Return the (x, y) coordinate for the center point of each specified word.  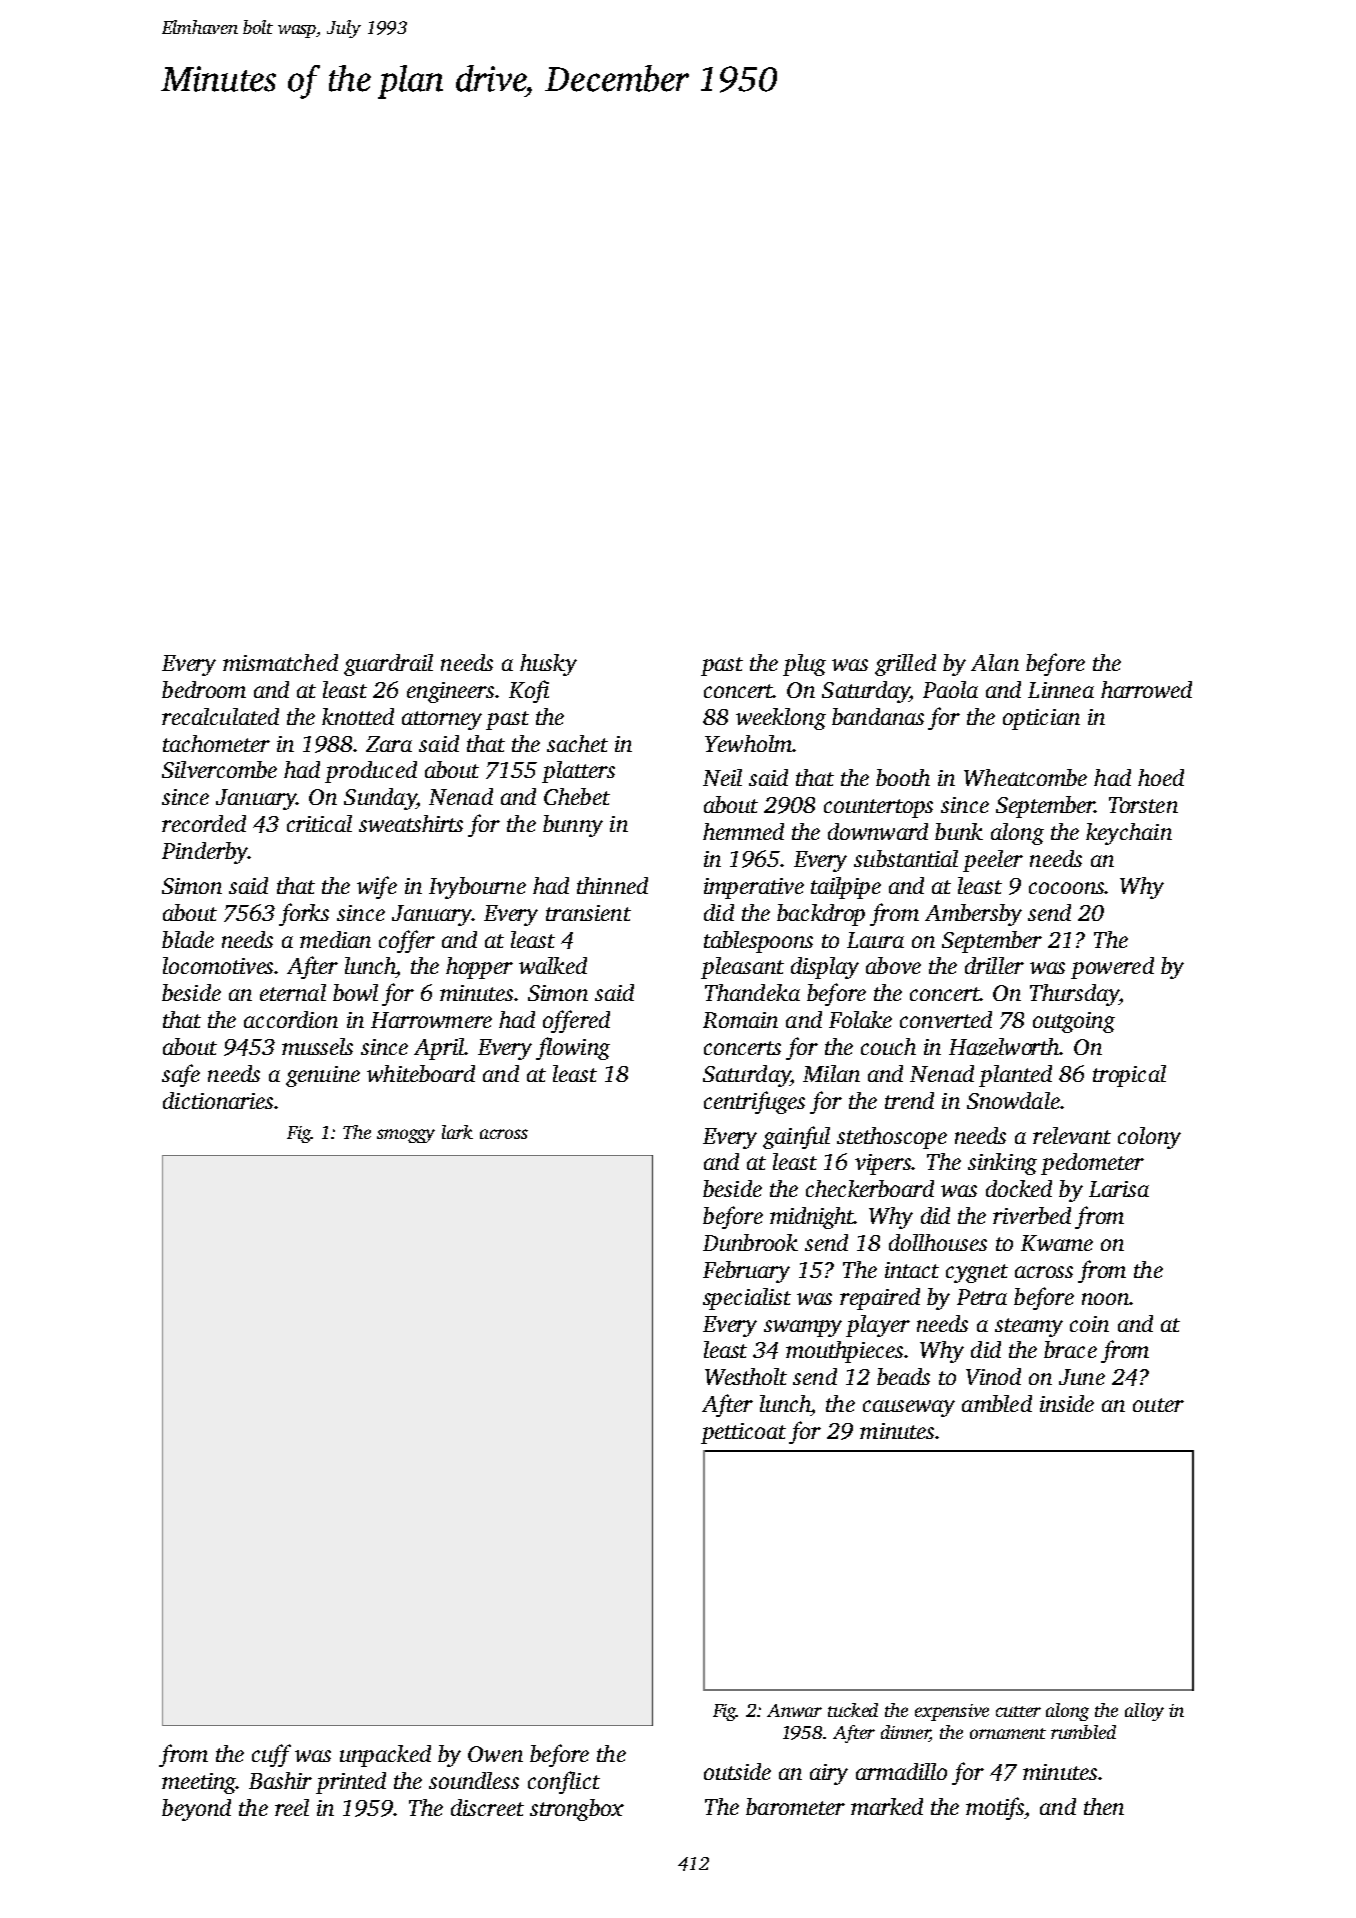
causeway (909, 1408)
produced (371, 772)
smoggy (406, 1136)
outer (1158, 1405)
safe (181, 1075)
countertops (878, 808)
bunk (959, 831)
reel (292, 1807)
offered (576, 1021)
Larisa (1119, 1189)
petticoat (743, 1433)
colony (1149, 1138)
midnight (812, 1218)
